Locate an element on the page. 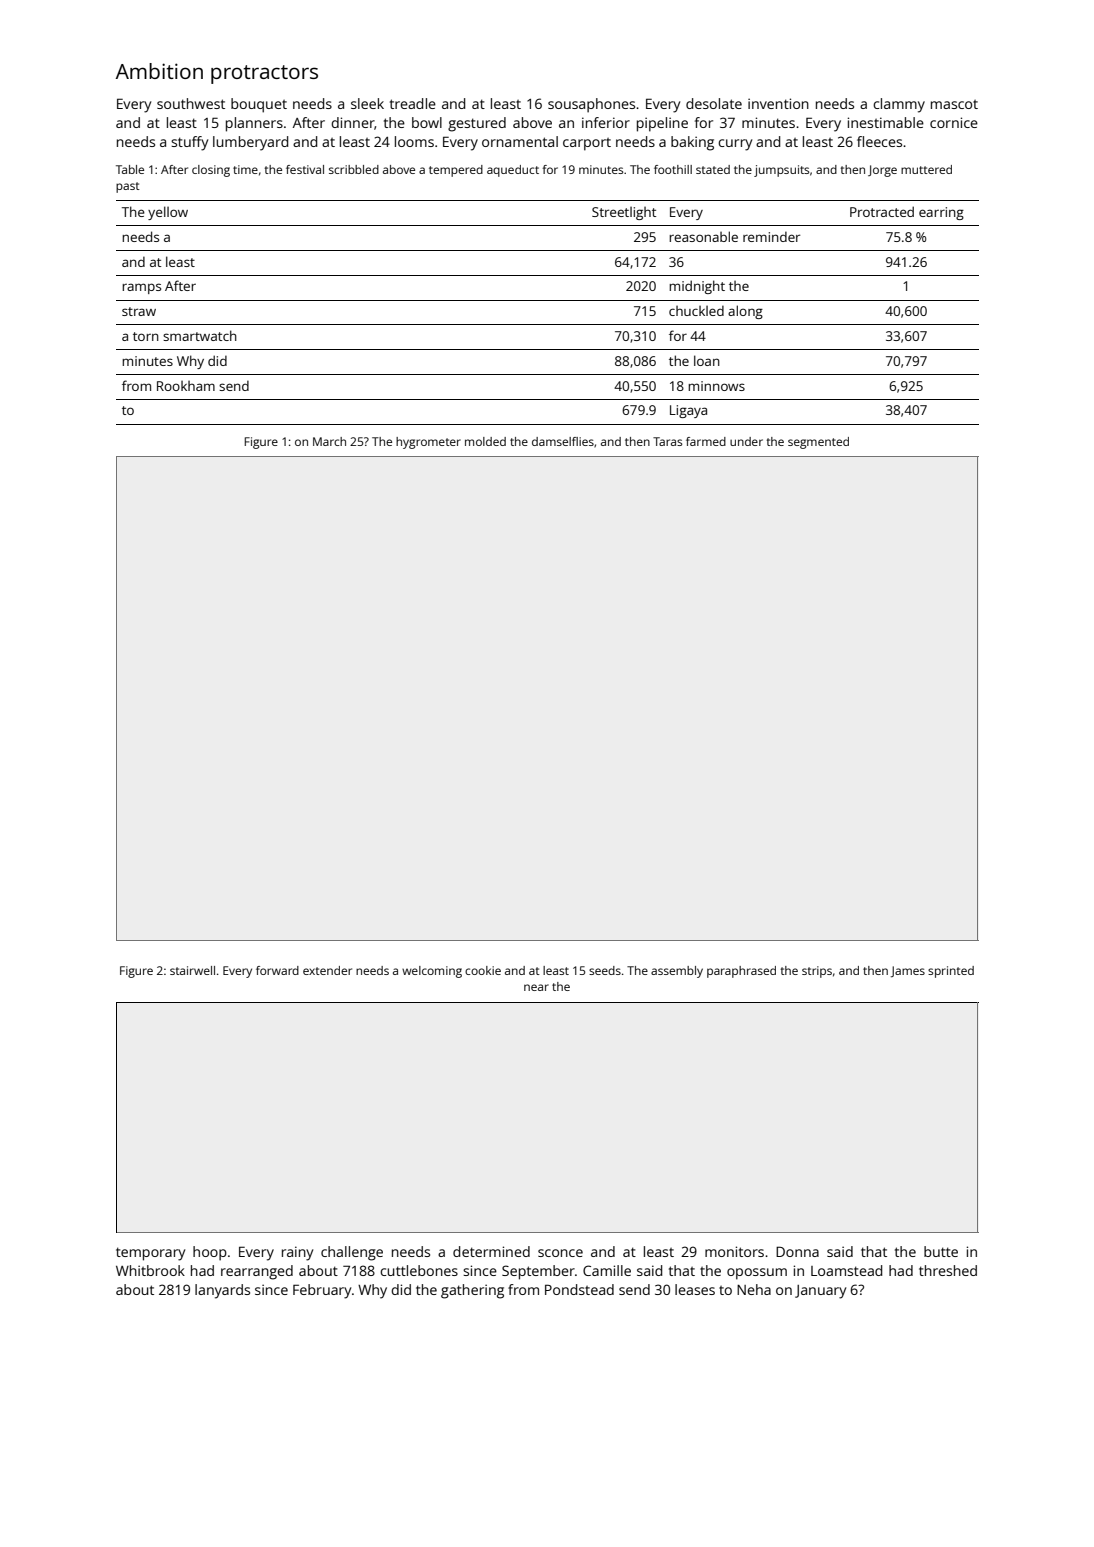 The height and width of the document is (1547, 1094). stairwell is located at coordinates (192, 970).
